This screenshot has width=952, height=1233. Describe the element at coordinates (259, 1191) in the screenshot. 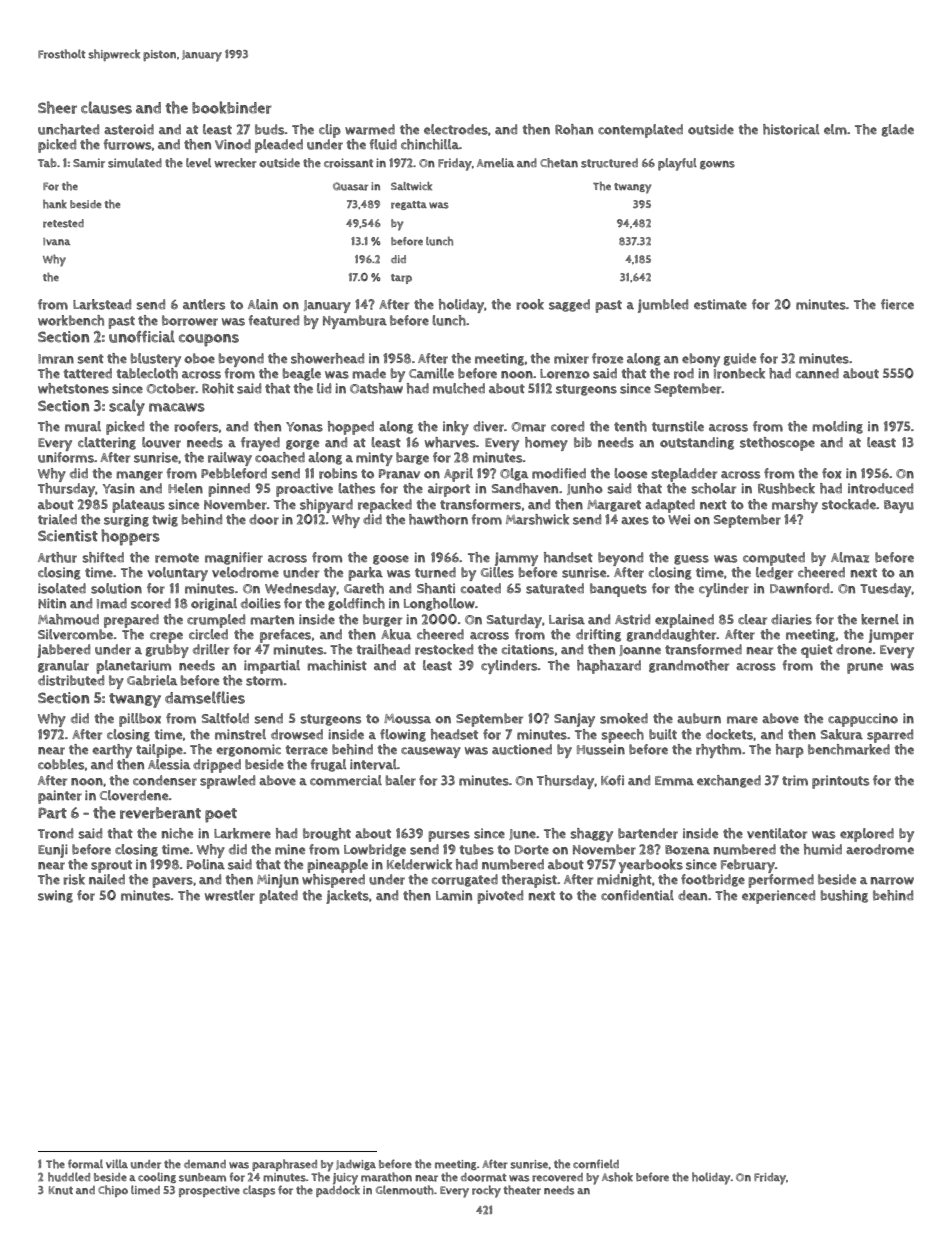

I see `clasps` at that location.
